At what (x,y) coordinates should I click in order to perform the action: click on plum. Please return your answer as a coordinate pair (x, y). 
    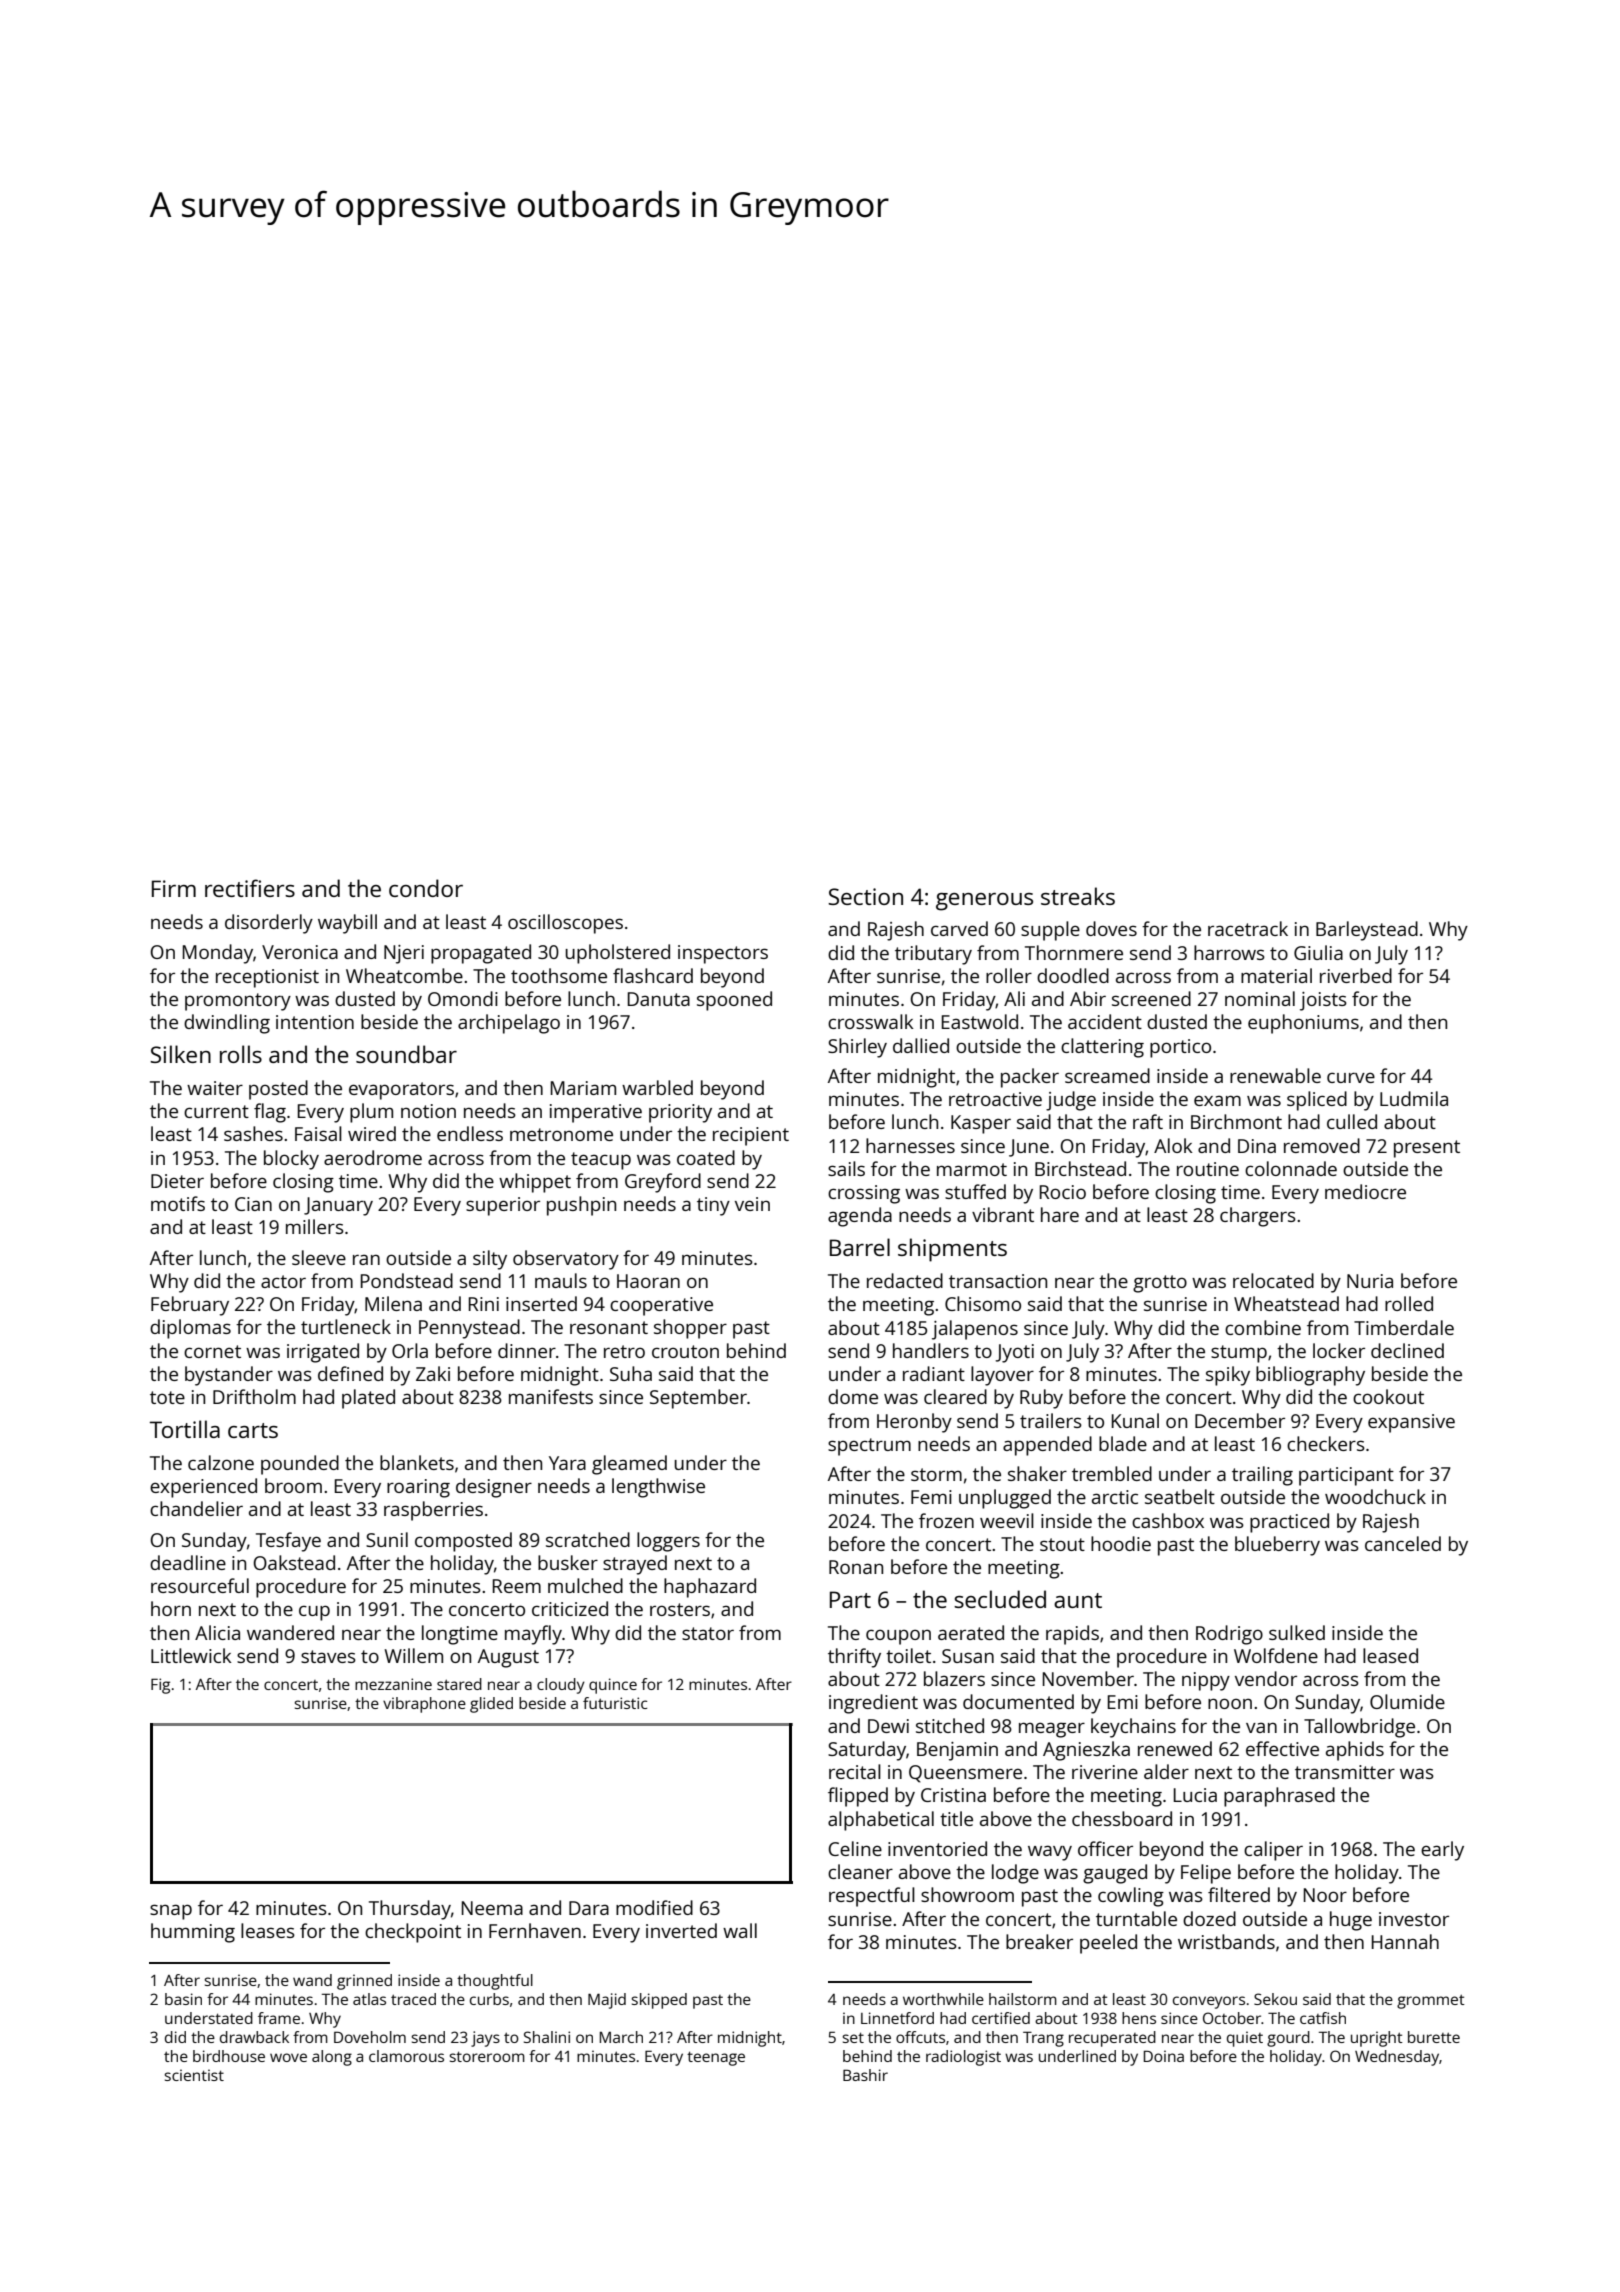
    Looking at the image, I should click on (371, 1113).
